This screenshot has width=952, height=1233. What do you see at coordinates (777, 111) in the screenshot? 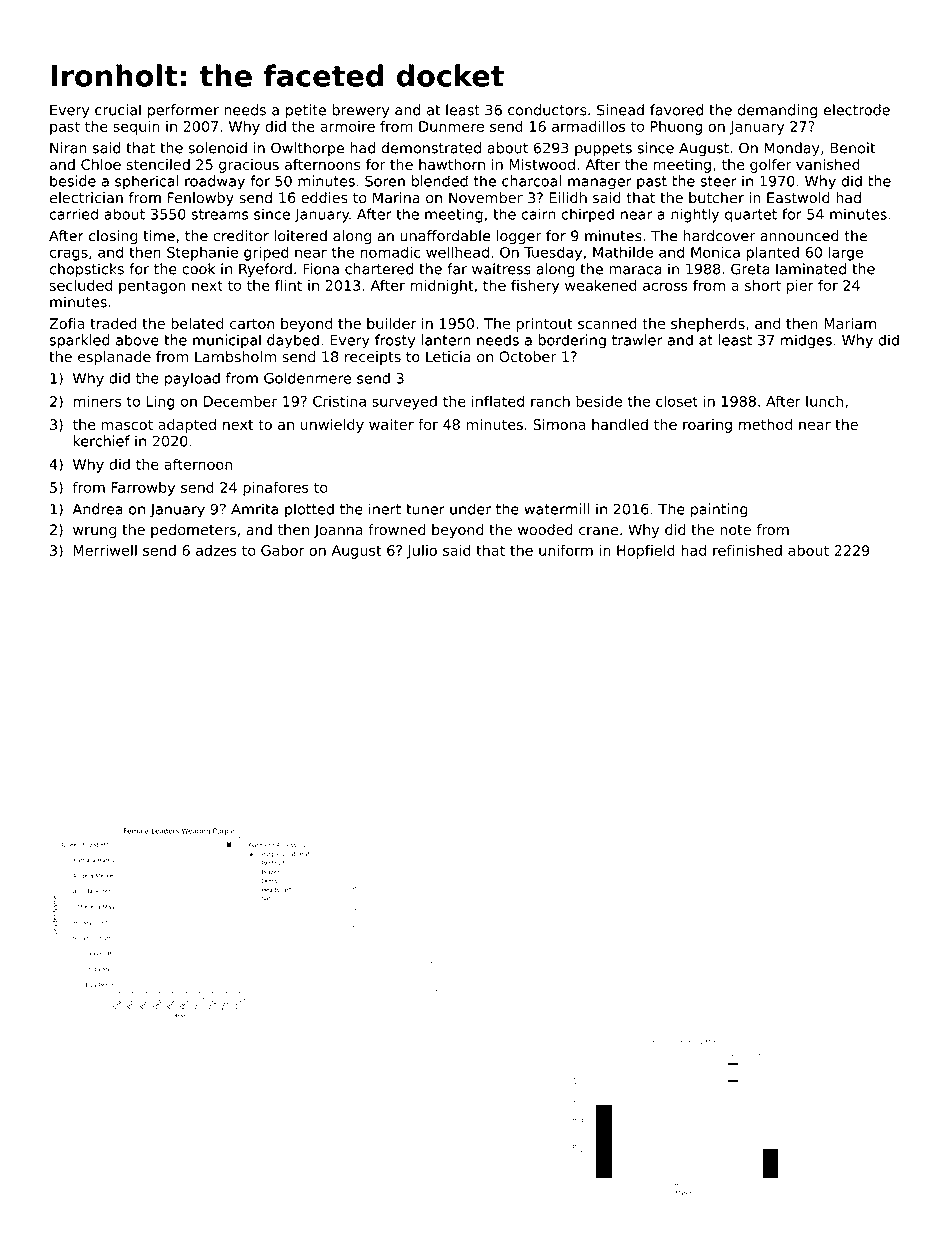
I see `demanding` at bounding box center [777, 111].
